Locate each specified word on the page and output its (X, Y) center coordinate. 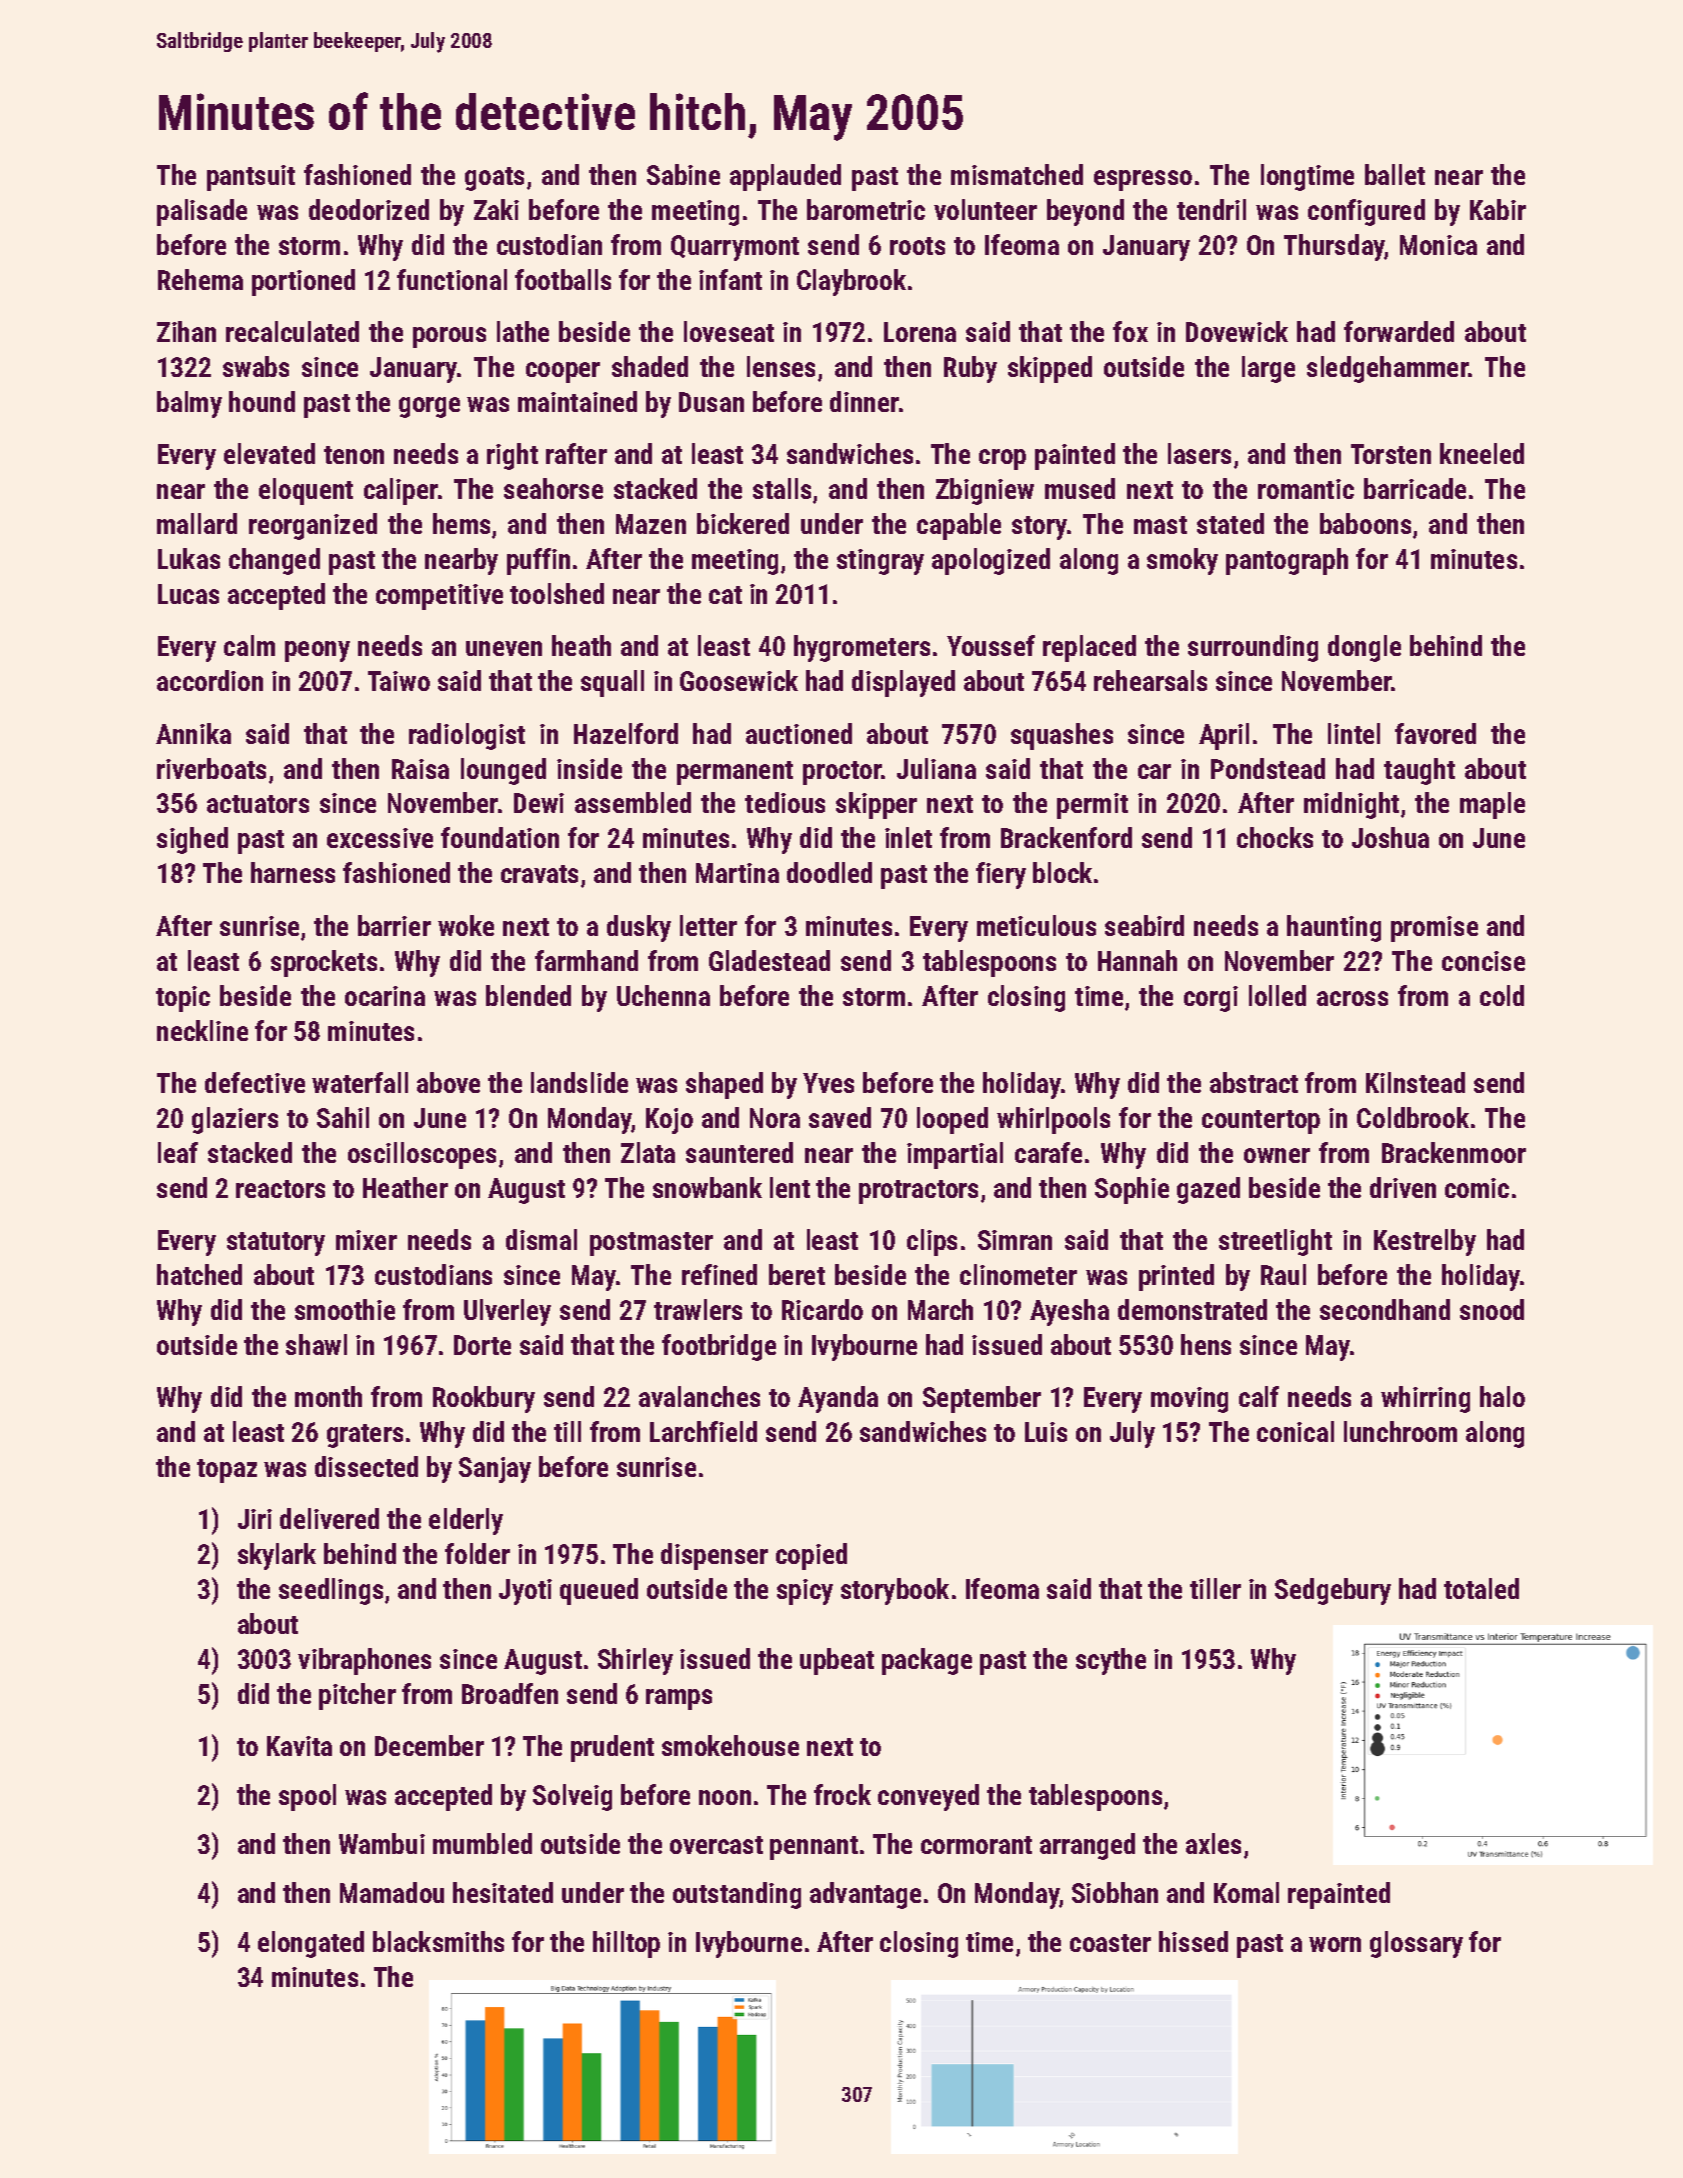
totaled (1481, 1588)
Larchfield (703, 1431)
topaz (227, 1471)
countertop (1261, 1122)
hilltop (626, 1944)
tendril (1211, 209)
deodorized (369, 209)
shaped (724, 1085)
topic (183, 999)
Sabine (683, 174)
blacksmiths (438, 1941)
